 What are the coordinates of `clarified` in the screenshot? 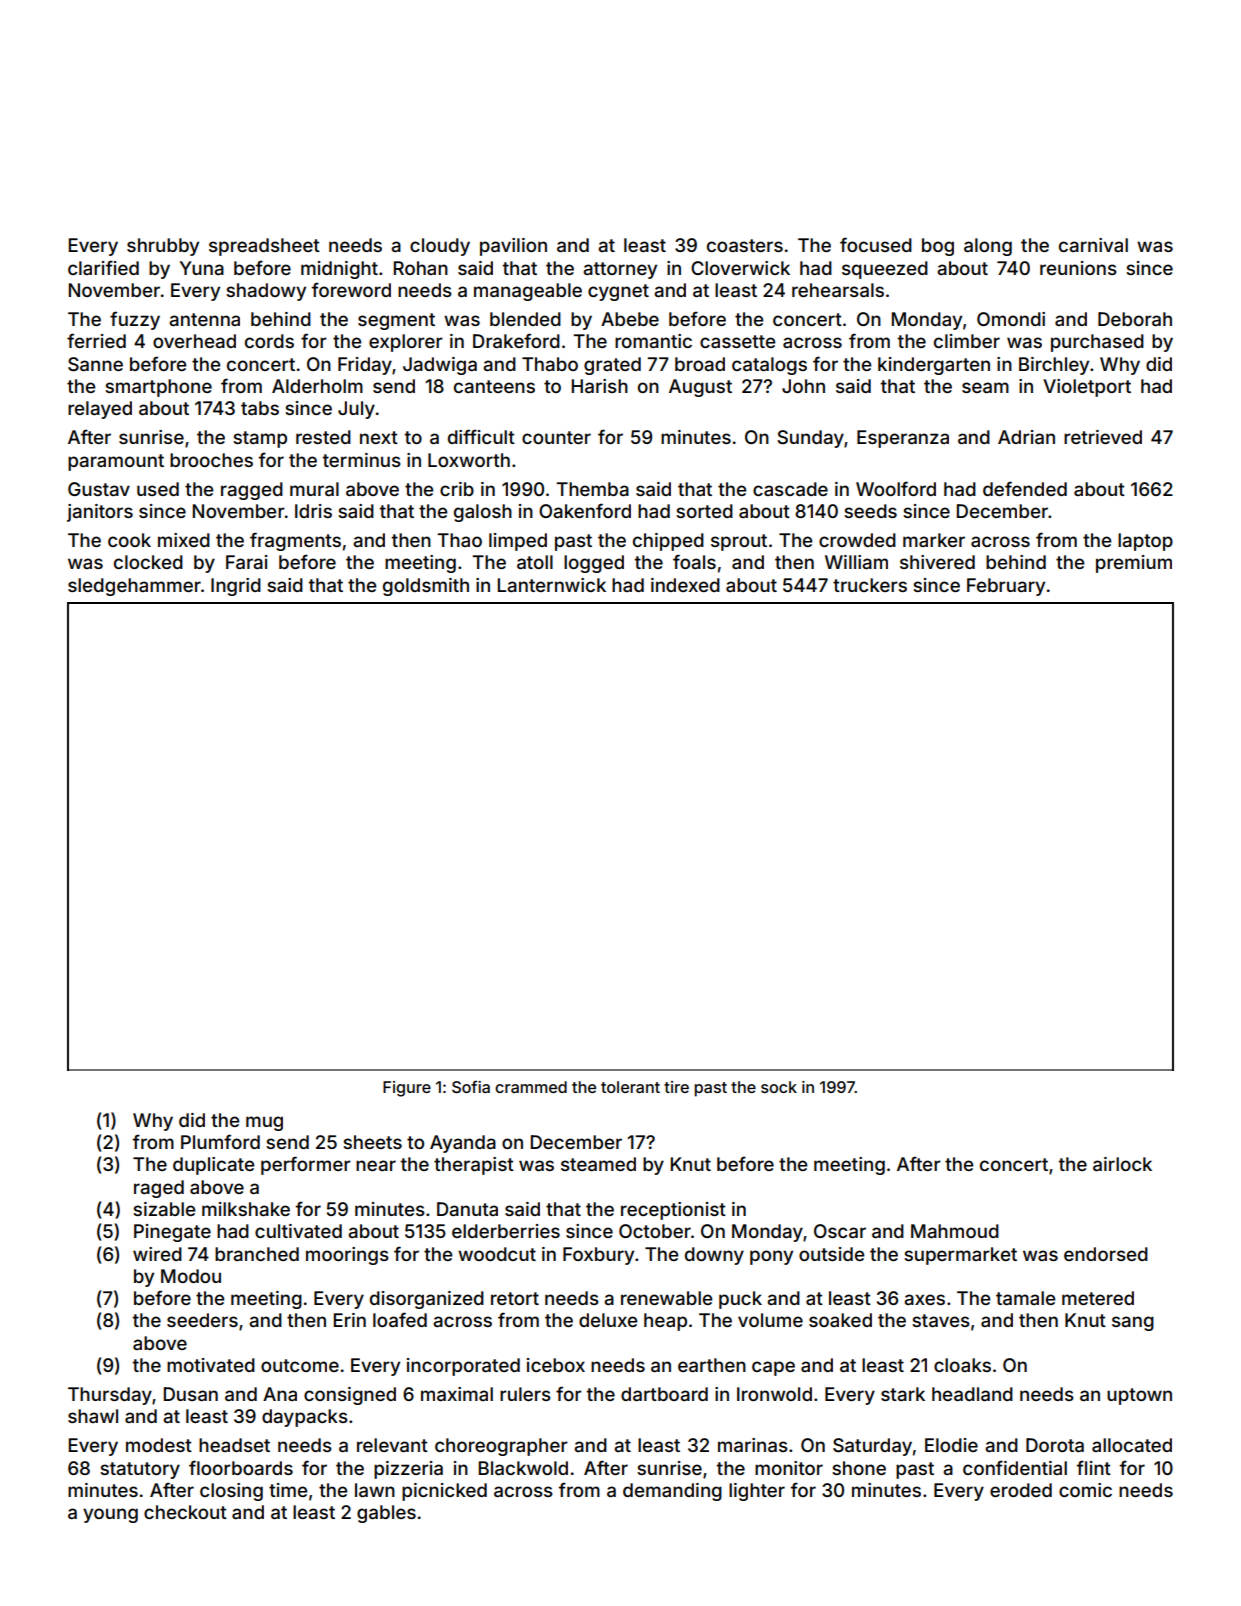 It's located at (103, 267).
